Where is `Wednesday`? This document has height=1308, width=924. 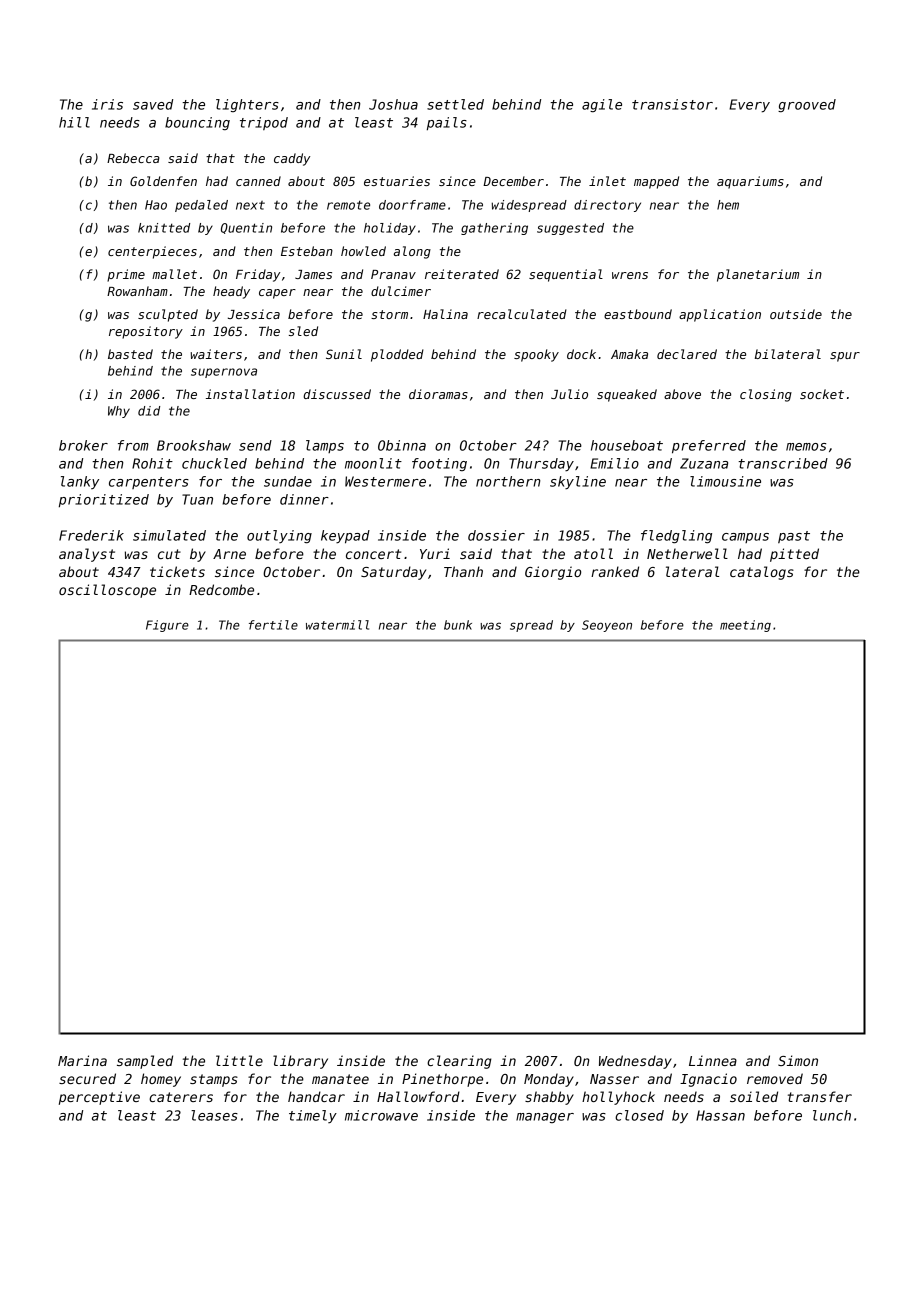 Wednesday is located at coordinates (635, 1062).
